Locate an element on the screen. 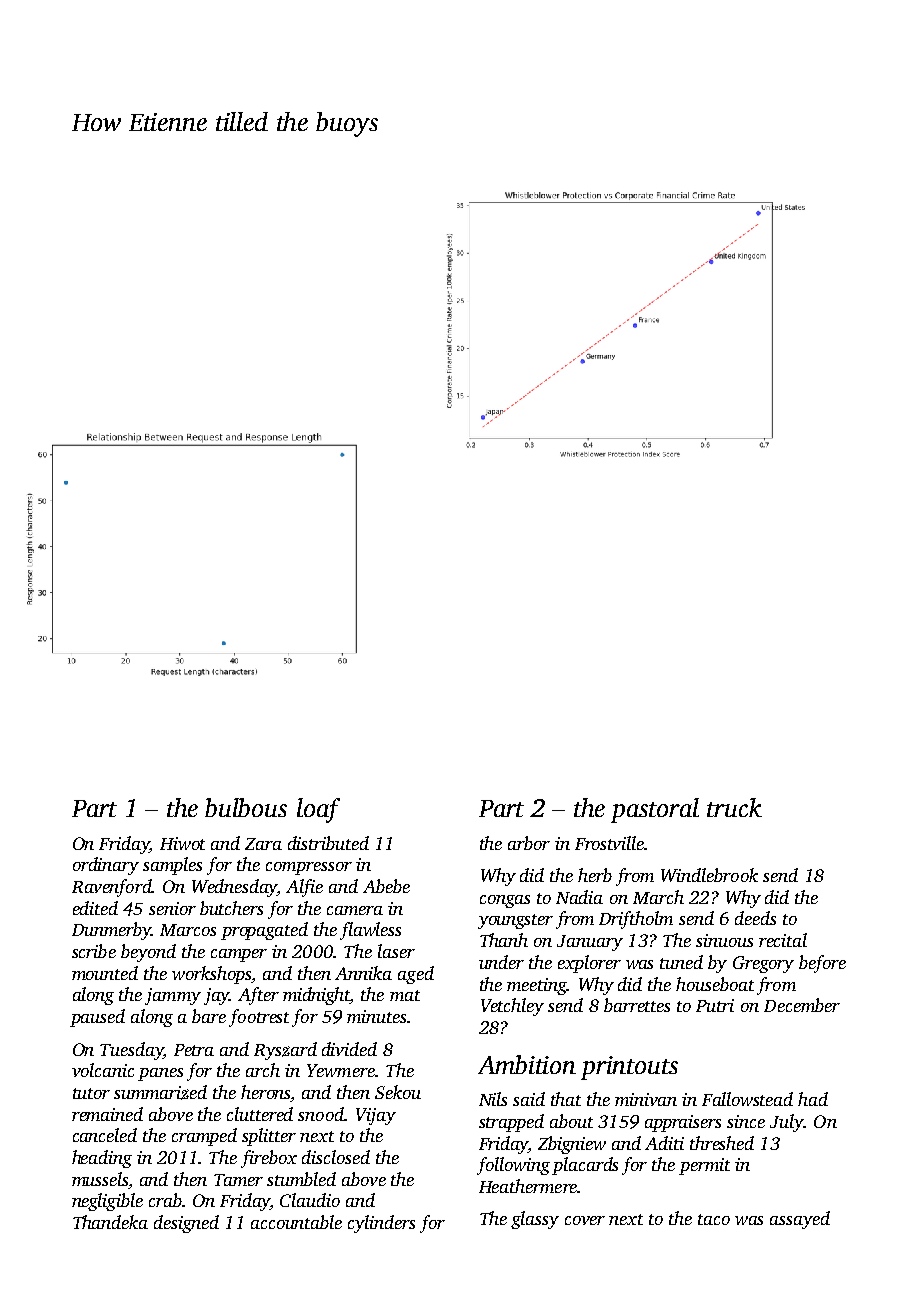 Image resolution: width=924 pixels, height=1314 pixels. Fallowstead is located at coordinates (747, 1099).
